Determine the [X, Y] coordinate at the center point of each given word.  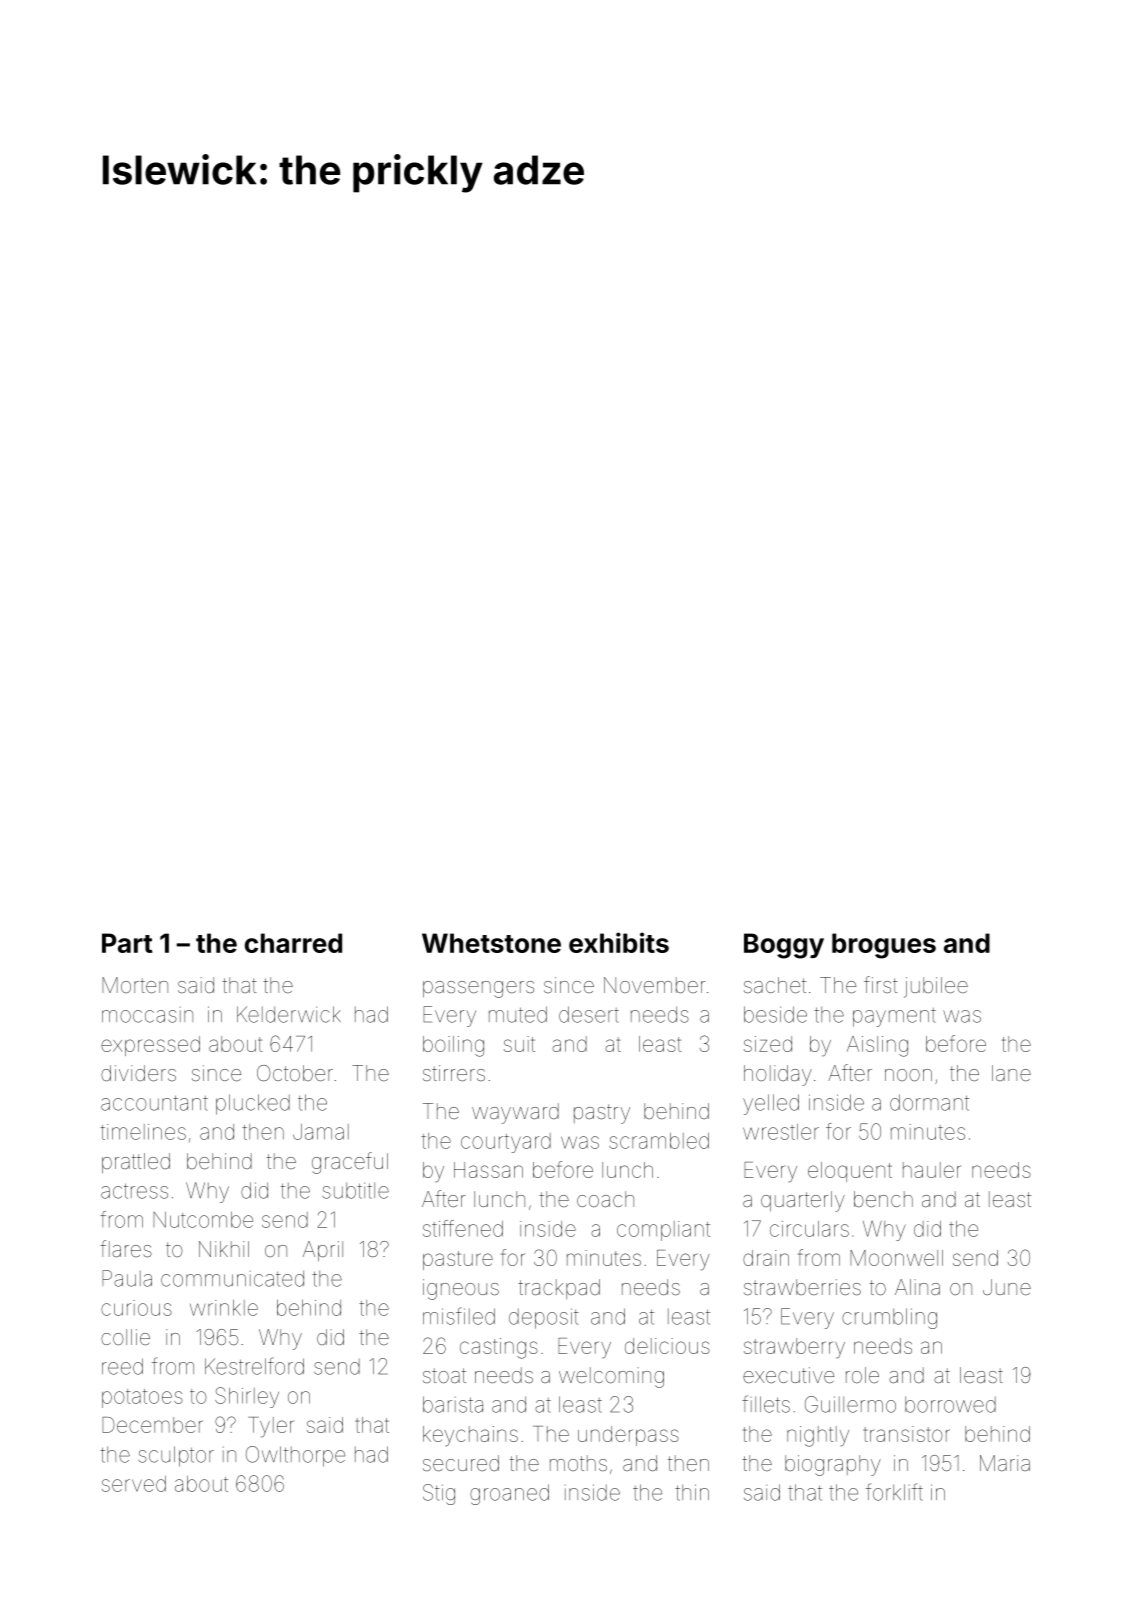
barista [453, 1404]
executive [788, 1375]
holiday [778, 1075]
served [134, 1484]
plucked [253, 1104]
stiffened [463, 1228]
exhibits [619, 942]
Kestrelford [254, 1366]
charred [293, 943]
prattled [136, 1163]
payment [894, 1017]
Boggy [784, 946]
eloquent [850, 1172]
